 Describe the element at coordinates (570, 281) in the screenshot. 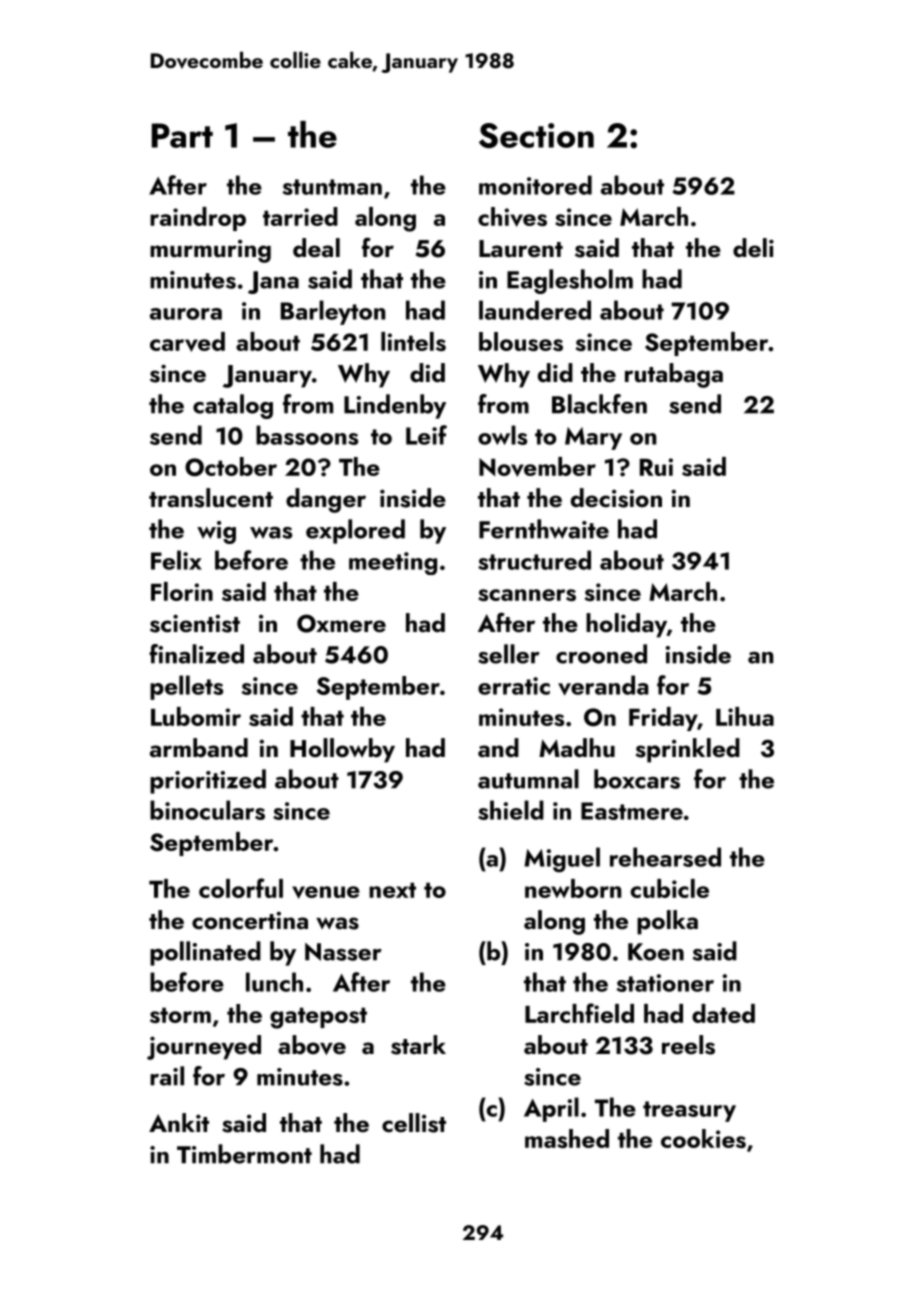

I see `Eaglesholm` at that location.
